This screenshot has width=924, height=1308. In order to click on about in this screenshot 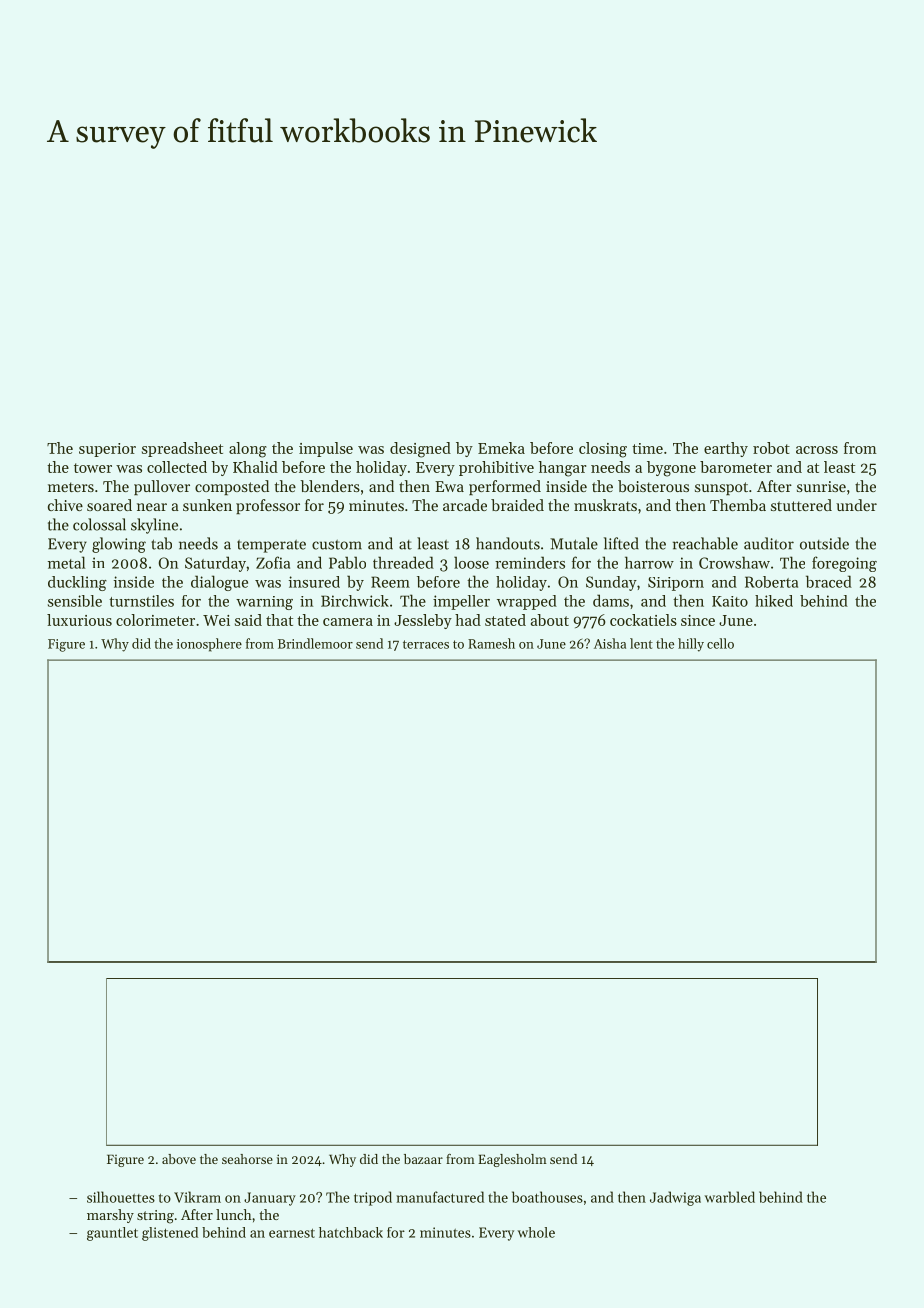, I will do `click(550, 620)`.
